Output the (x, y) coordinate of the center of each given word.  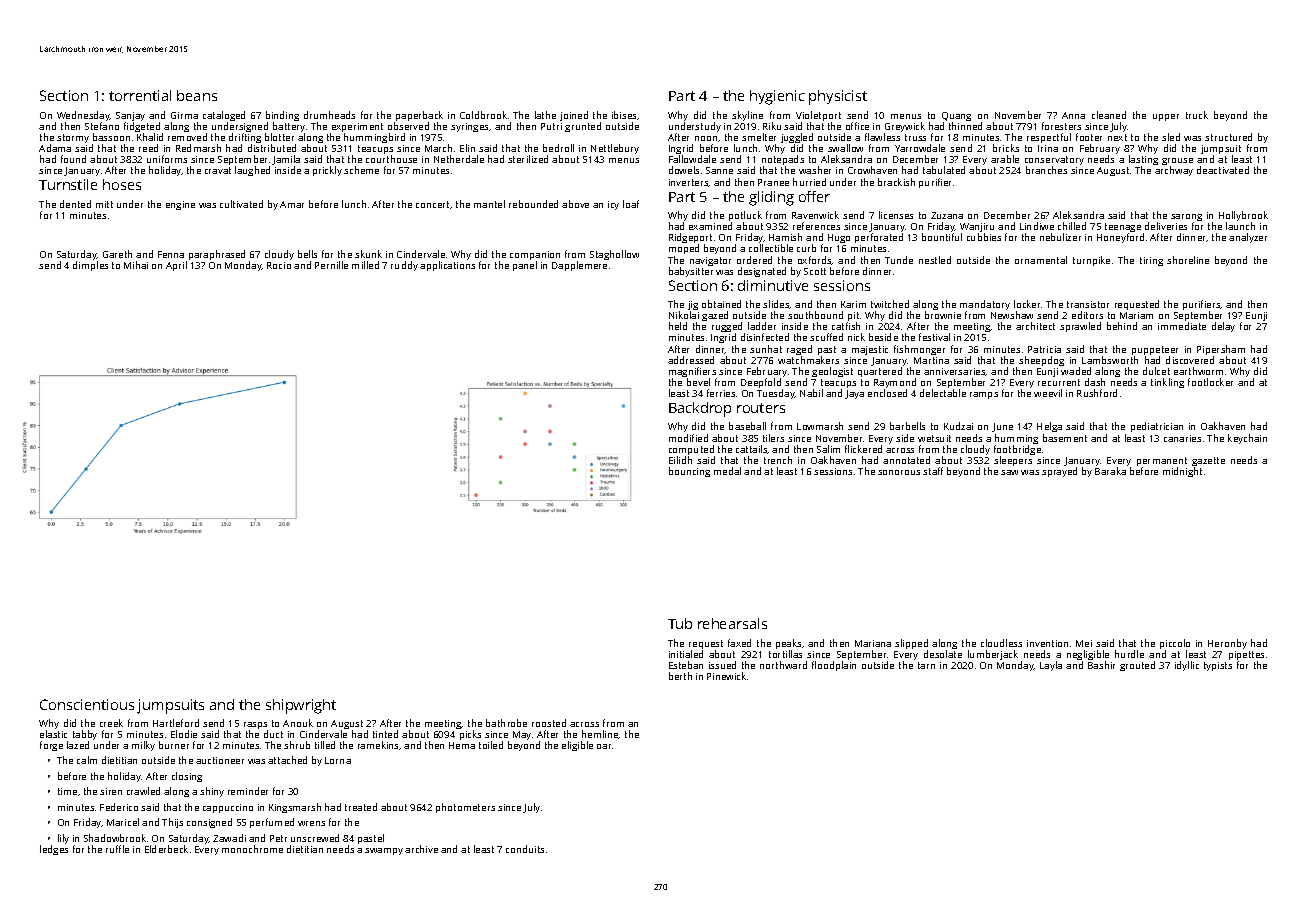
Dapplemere (579, 266)
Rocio (279, 265)
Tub (680, 623)
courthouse (391, 159)
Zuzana (947, 215)
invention (1047, 643)
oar (604, 746)
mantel (489, 204)
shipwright (301, 706)
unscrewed (315, 838)
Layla (1051, 666)
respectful (1049, 138)
